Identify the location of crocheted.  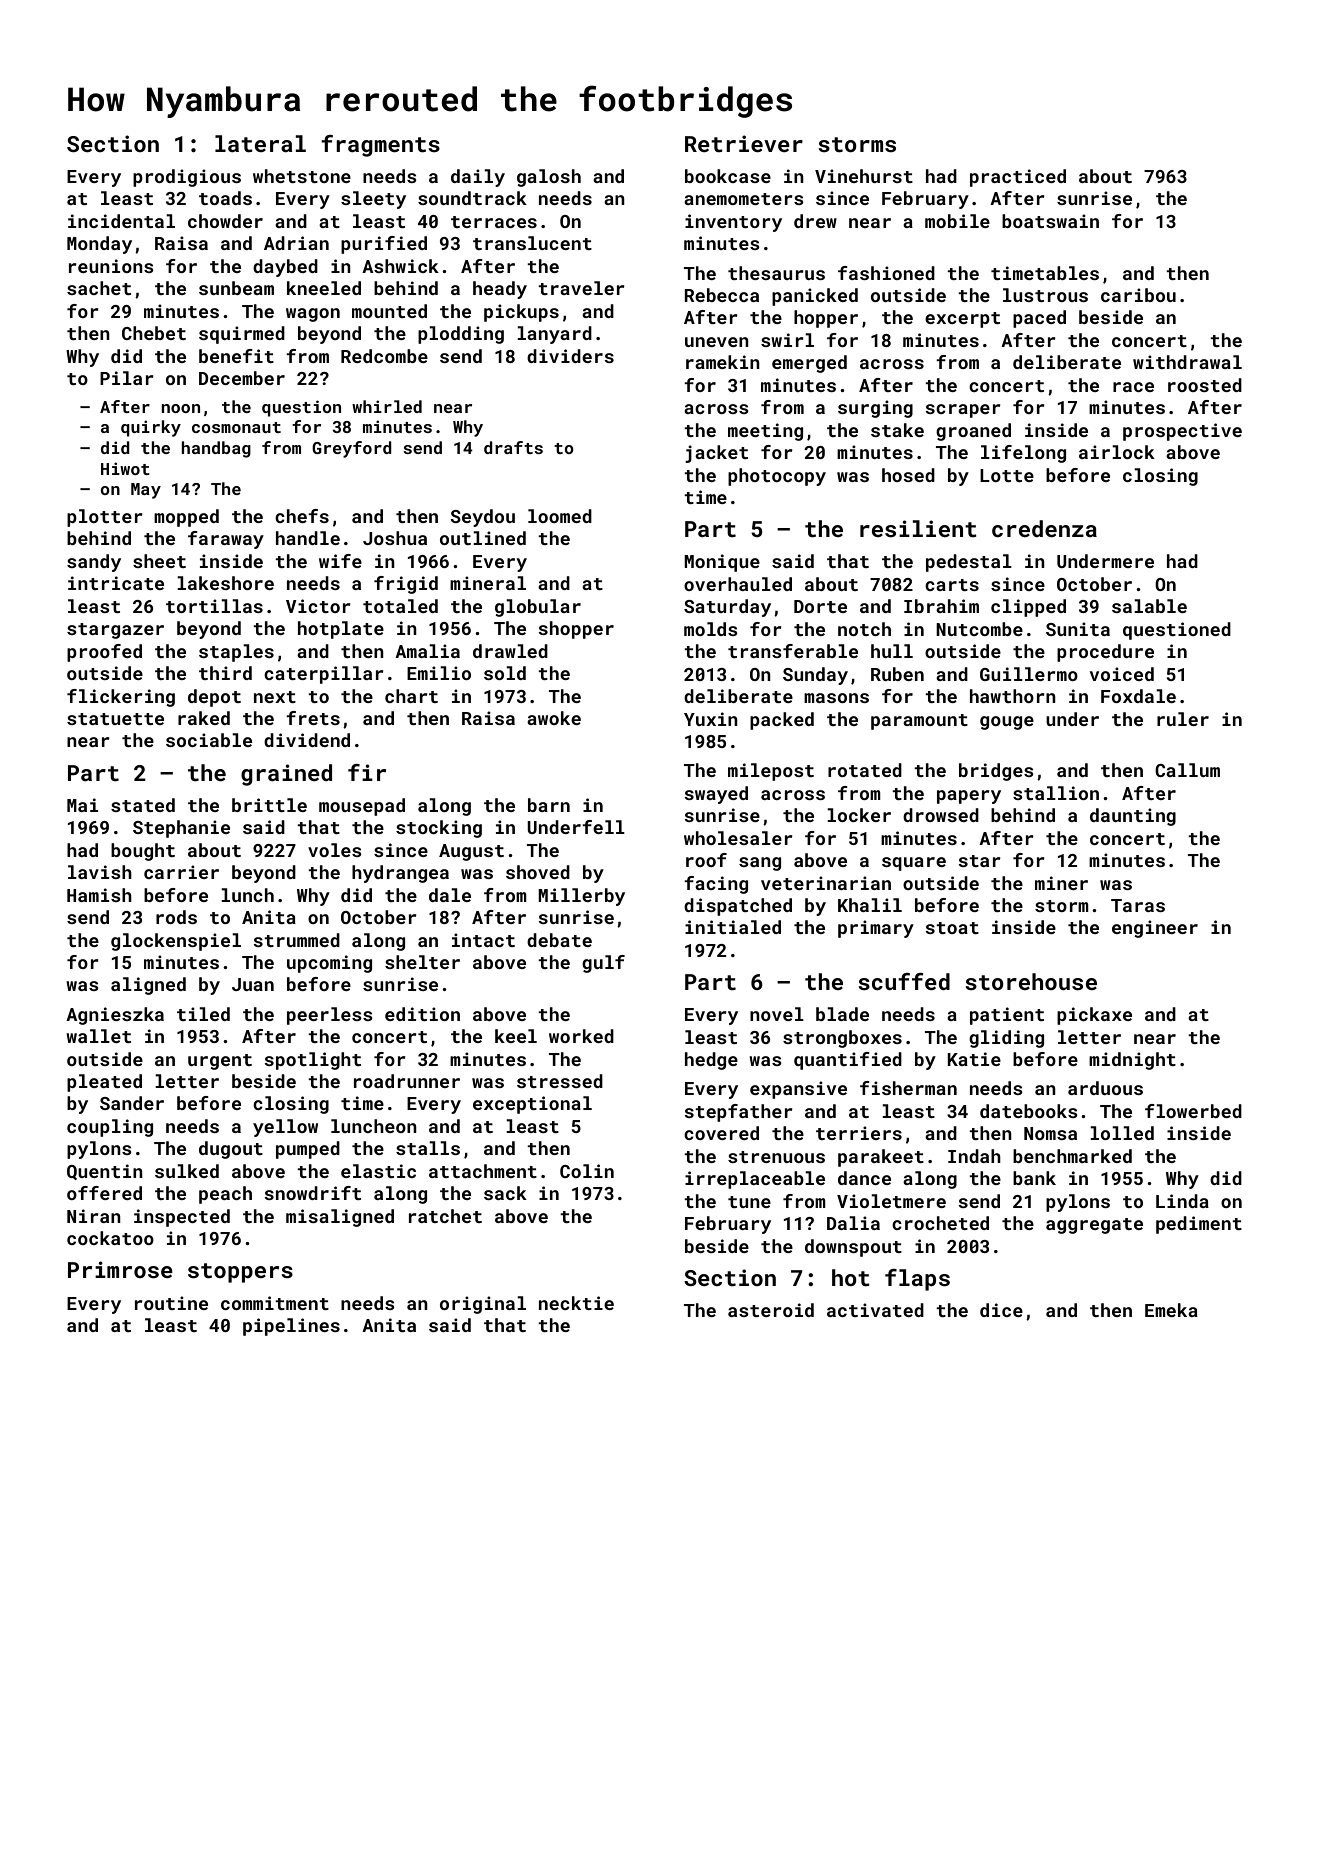
(940, 1223).
